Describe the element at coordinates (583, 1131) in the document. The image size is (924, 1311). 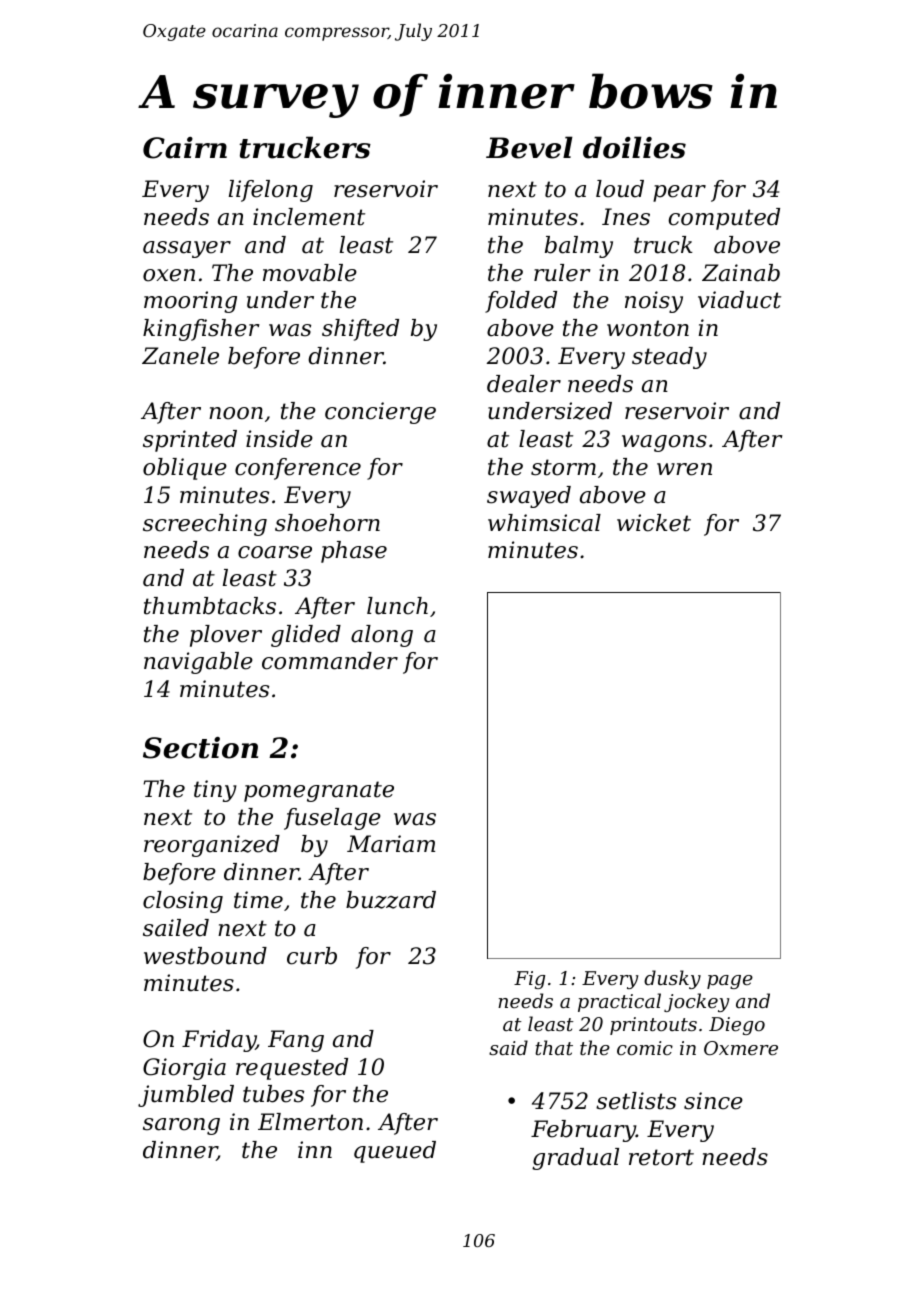
I see `February` at that location.
